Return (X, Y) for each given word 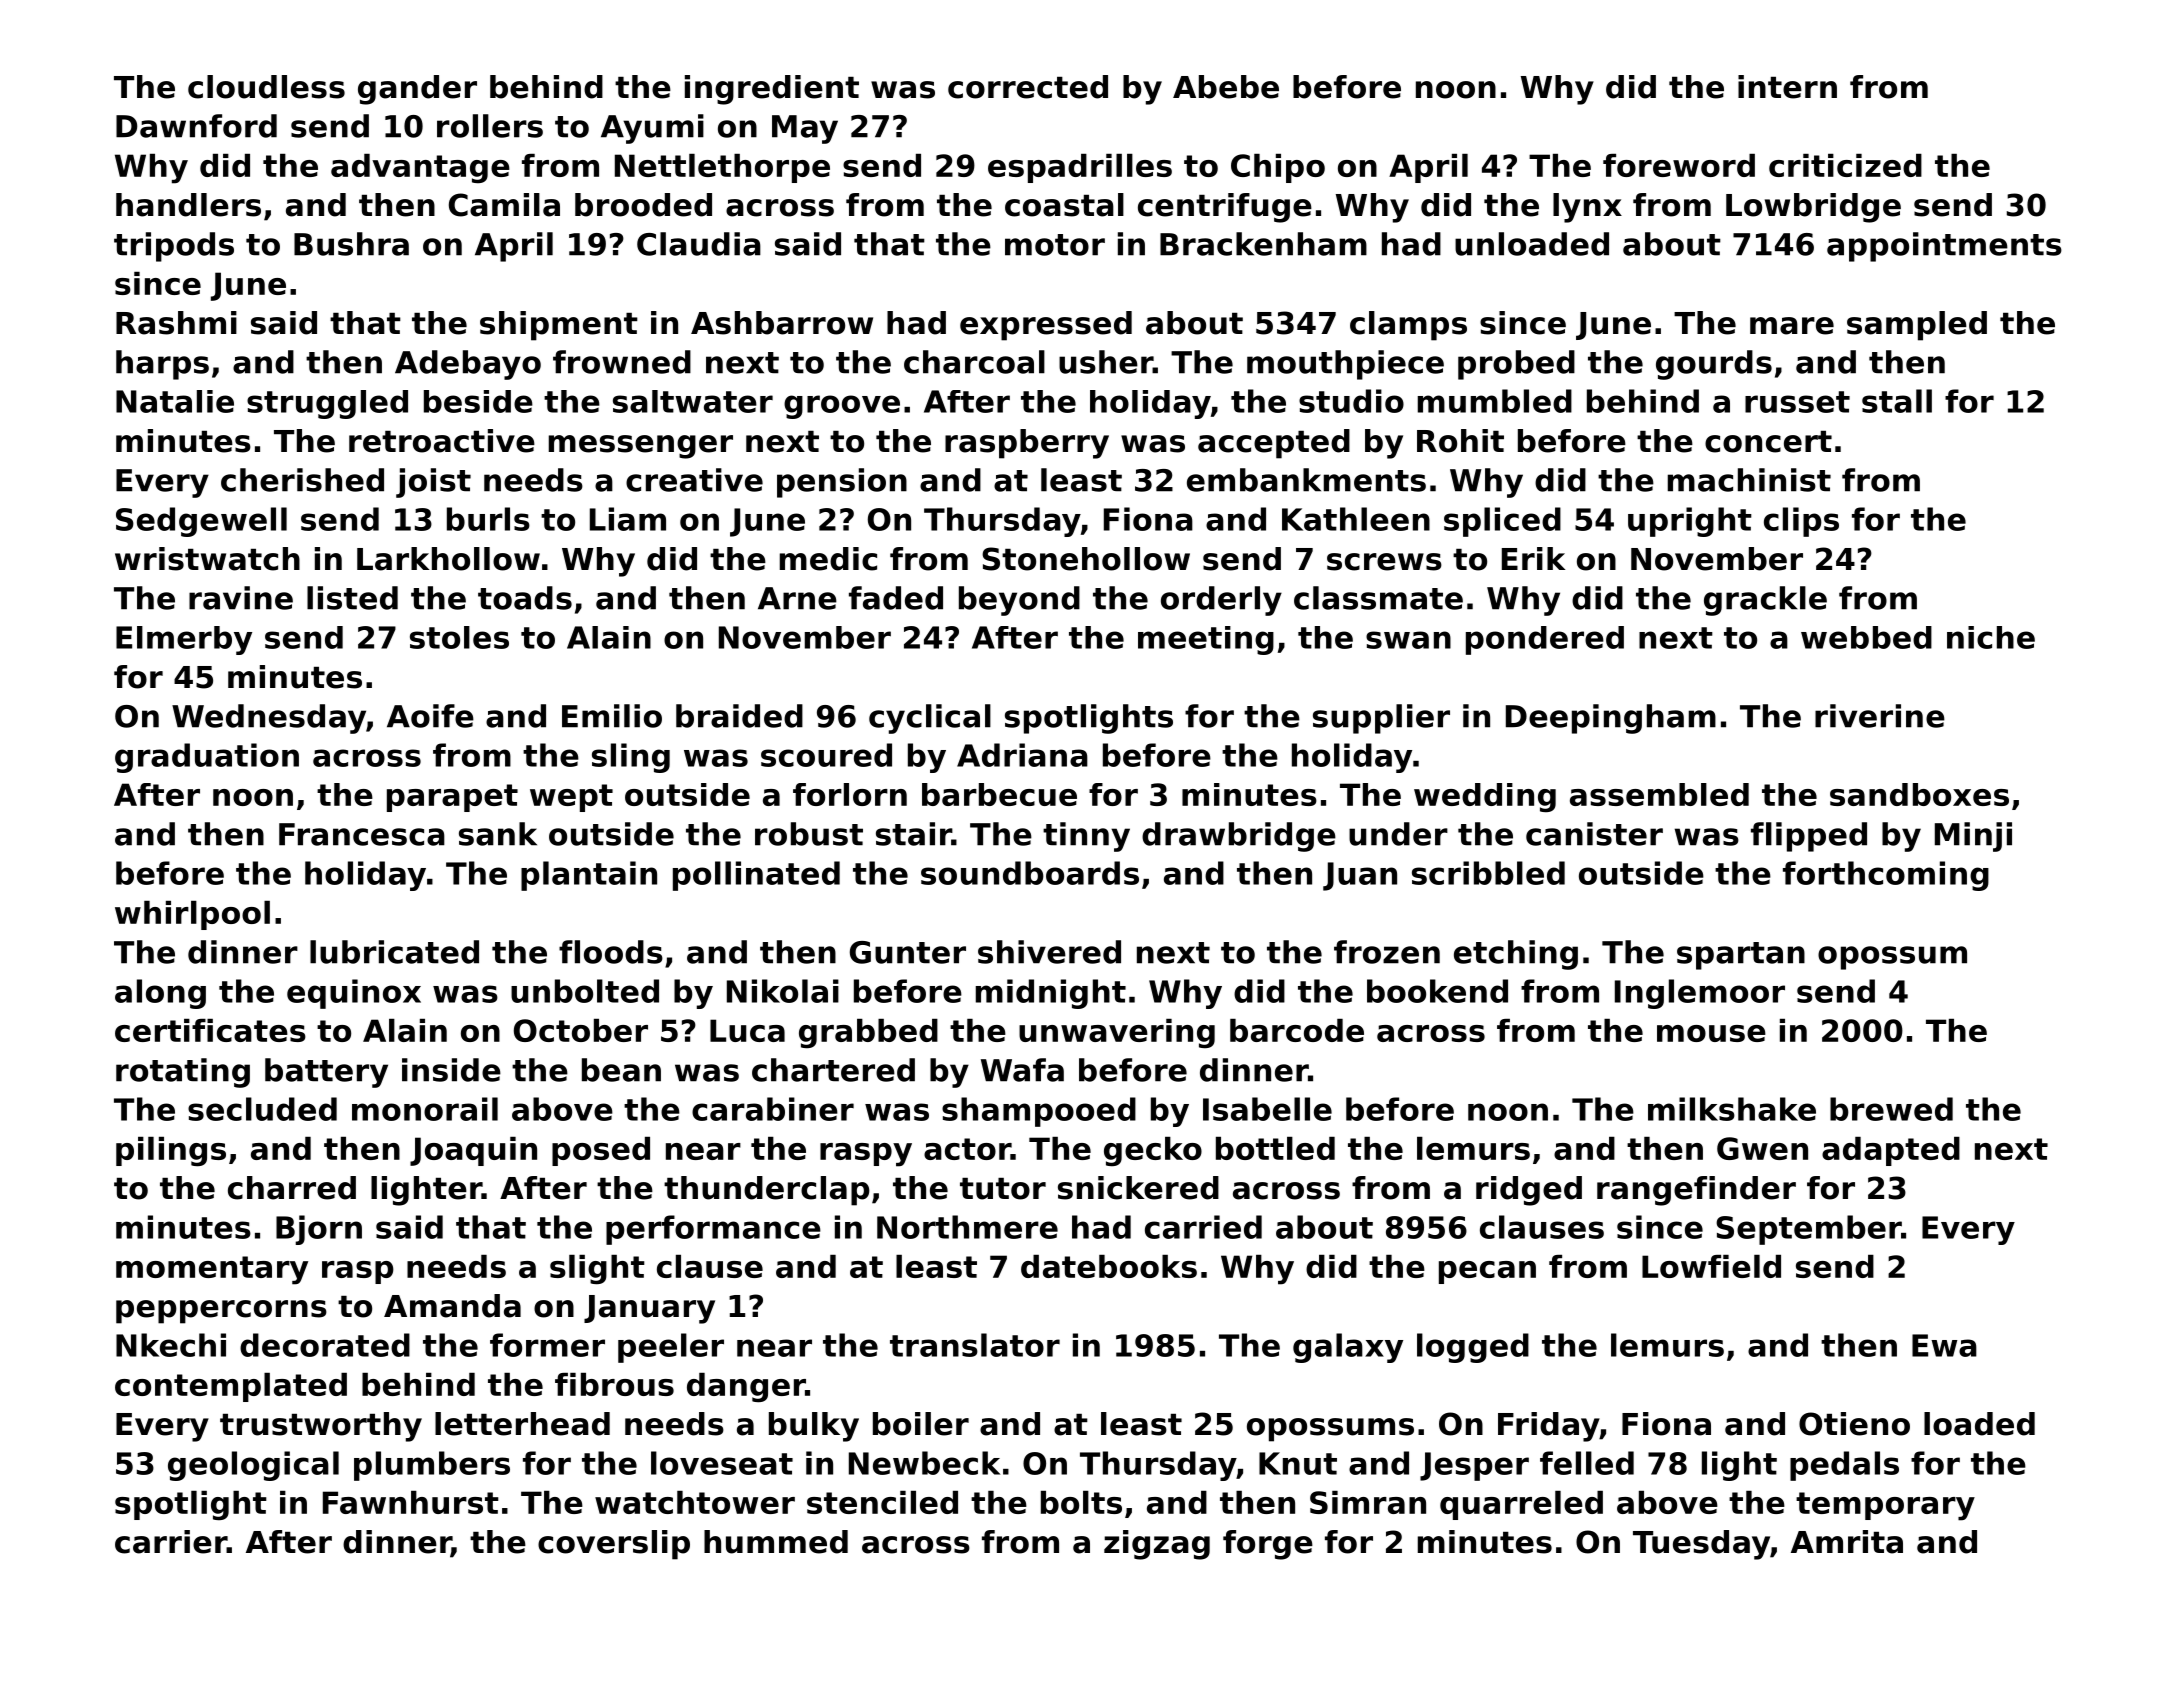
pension (842, 483)
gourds (1714, 365)
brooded (643, 205)
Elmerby (184, 640)
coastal (1064, 205)
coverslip (614, 1545)
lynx (1587, 208)
